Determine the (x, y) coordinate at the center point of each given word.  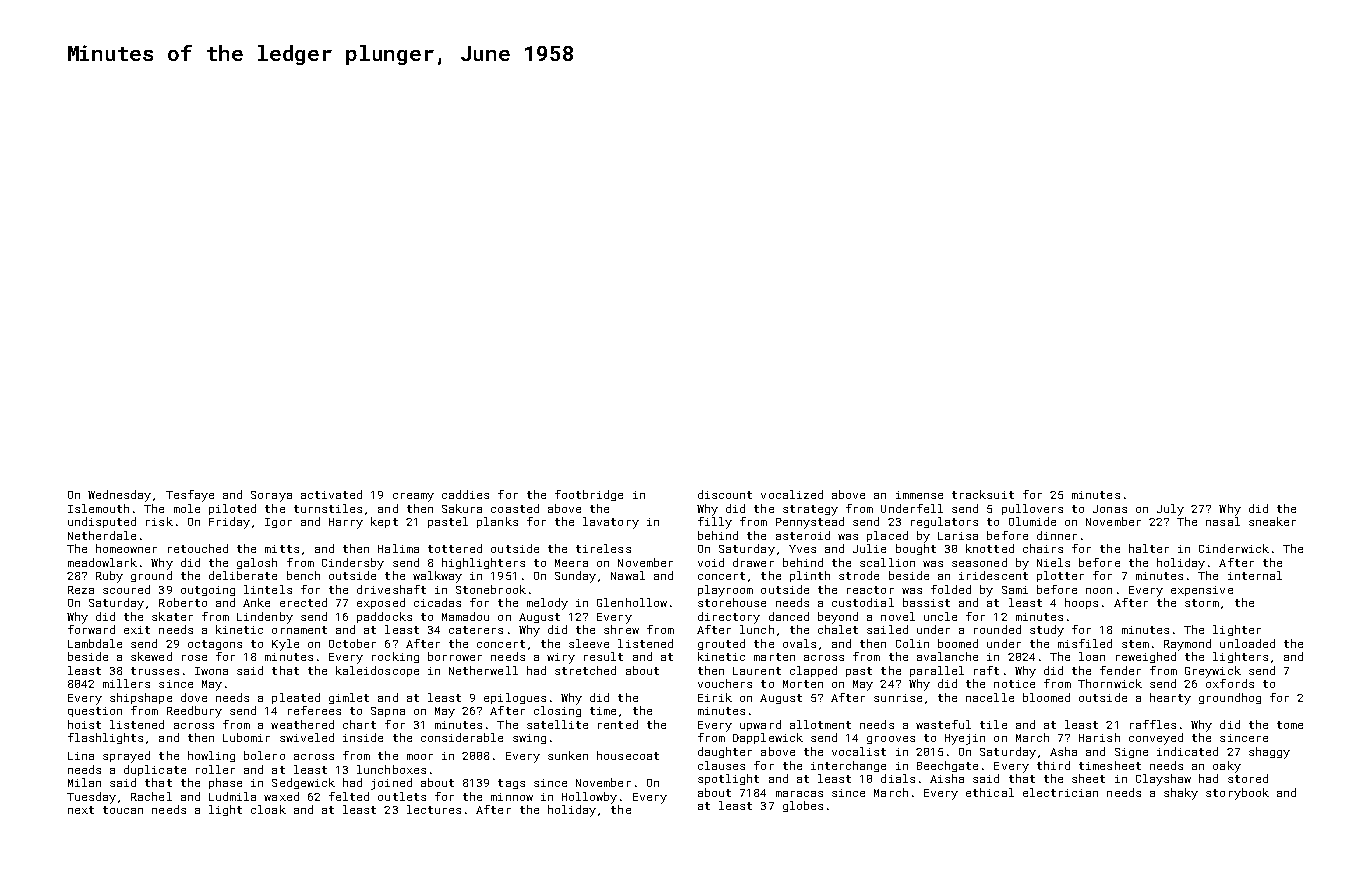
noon (1099, 591)
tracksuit (983, 494)
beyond (838, 618)
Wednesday (119, 496)
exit (137, 630)
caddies (465, 494)
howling (211, 756)
